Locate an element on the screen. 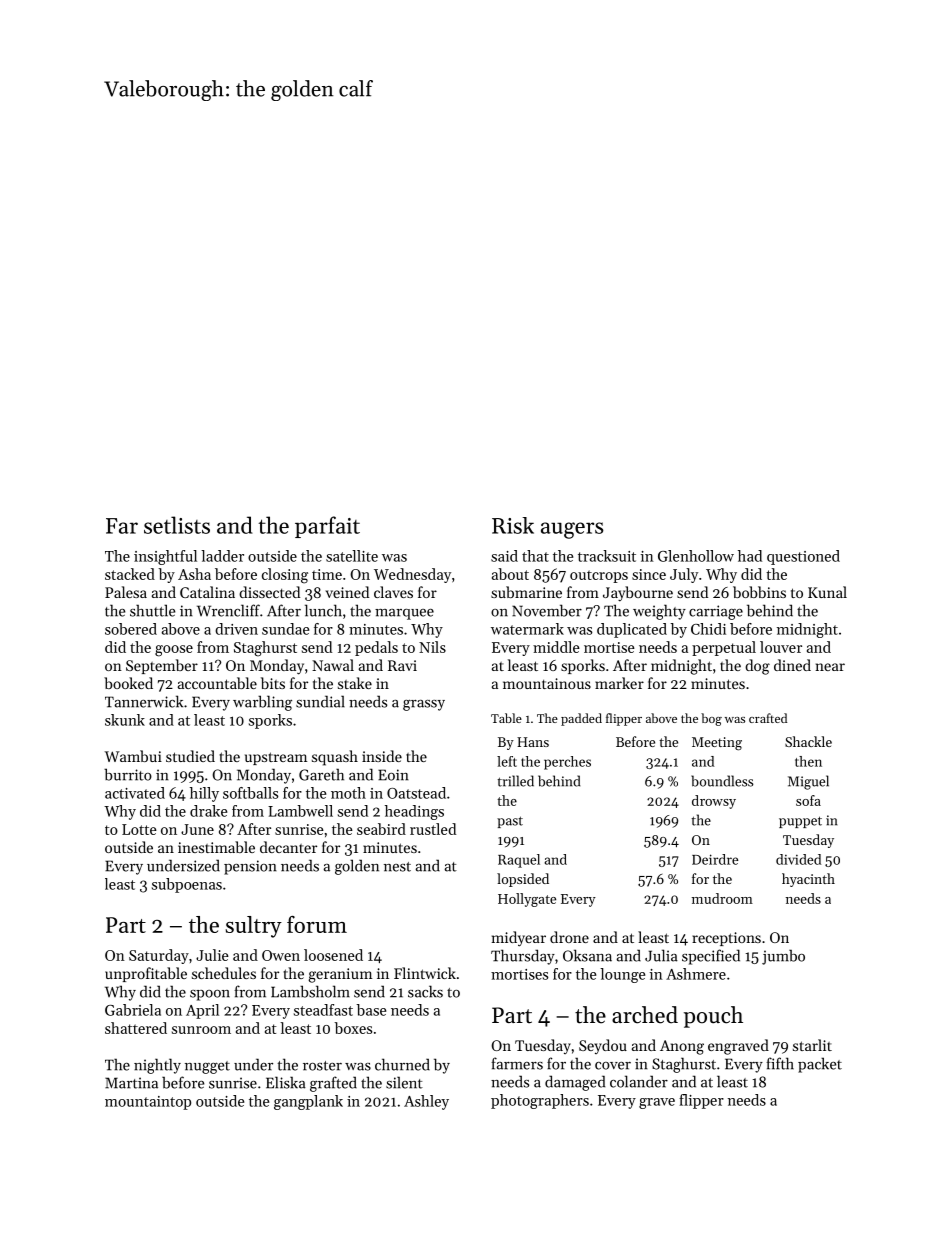  setlists is located at coordinates (177, 525).
